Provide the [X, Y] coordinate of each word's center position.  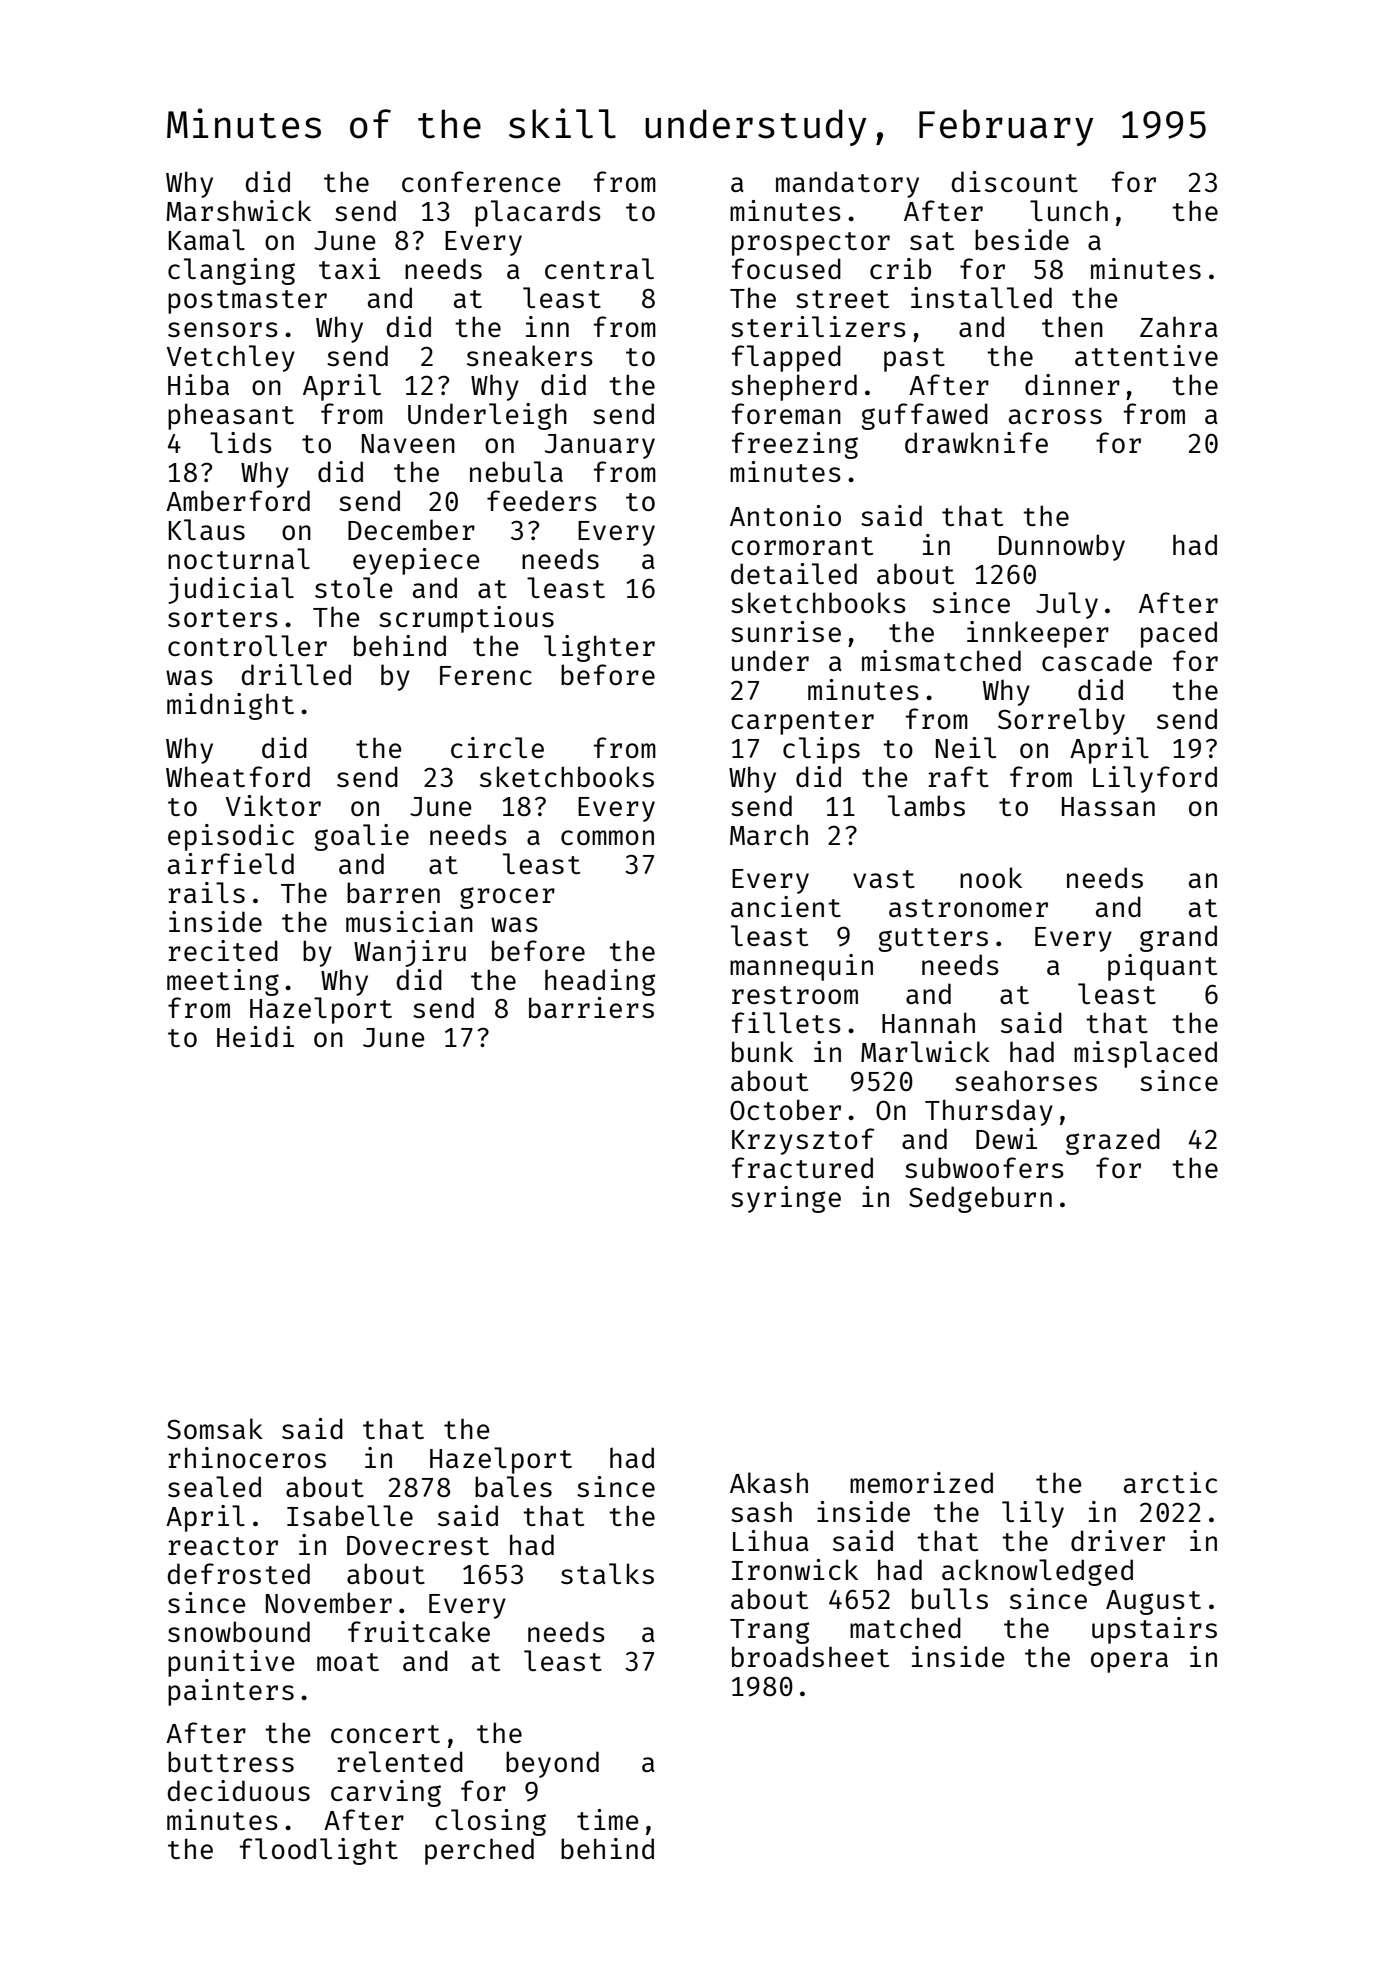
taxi [349, 268]
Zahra [1179, 326]
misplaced [1145, 1054]
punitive [231, 1663]
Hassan [1108, 806]
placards [538, 213]
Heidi [255, 1036]
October [785, 1109]
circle [497, 747]
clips [821, 750]
